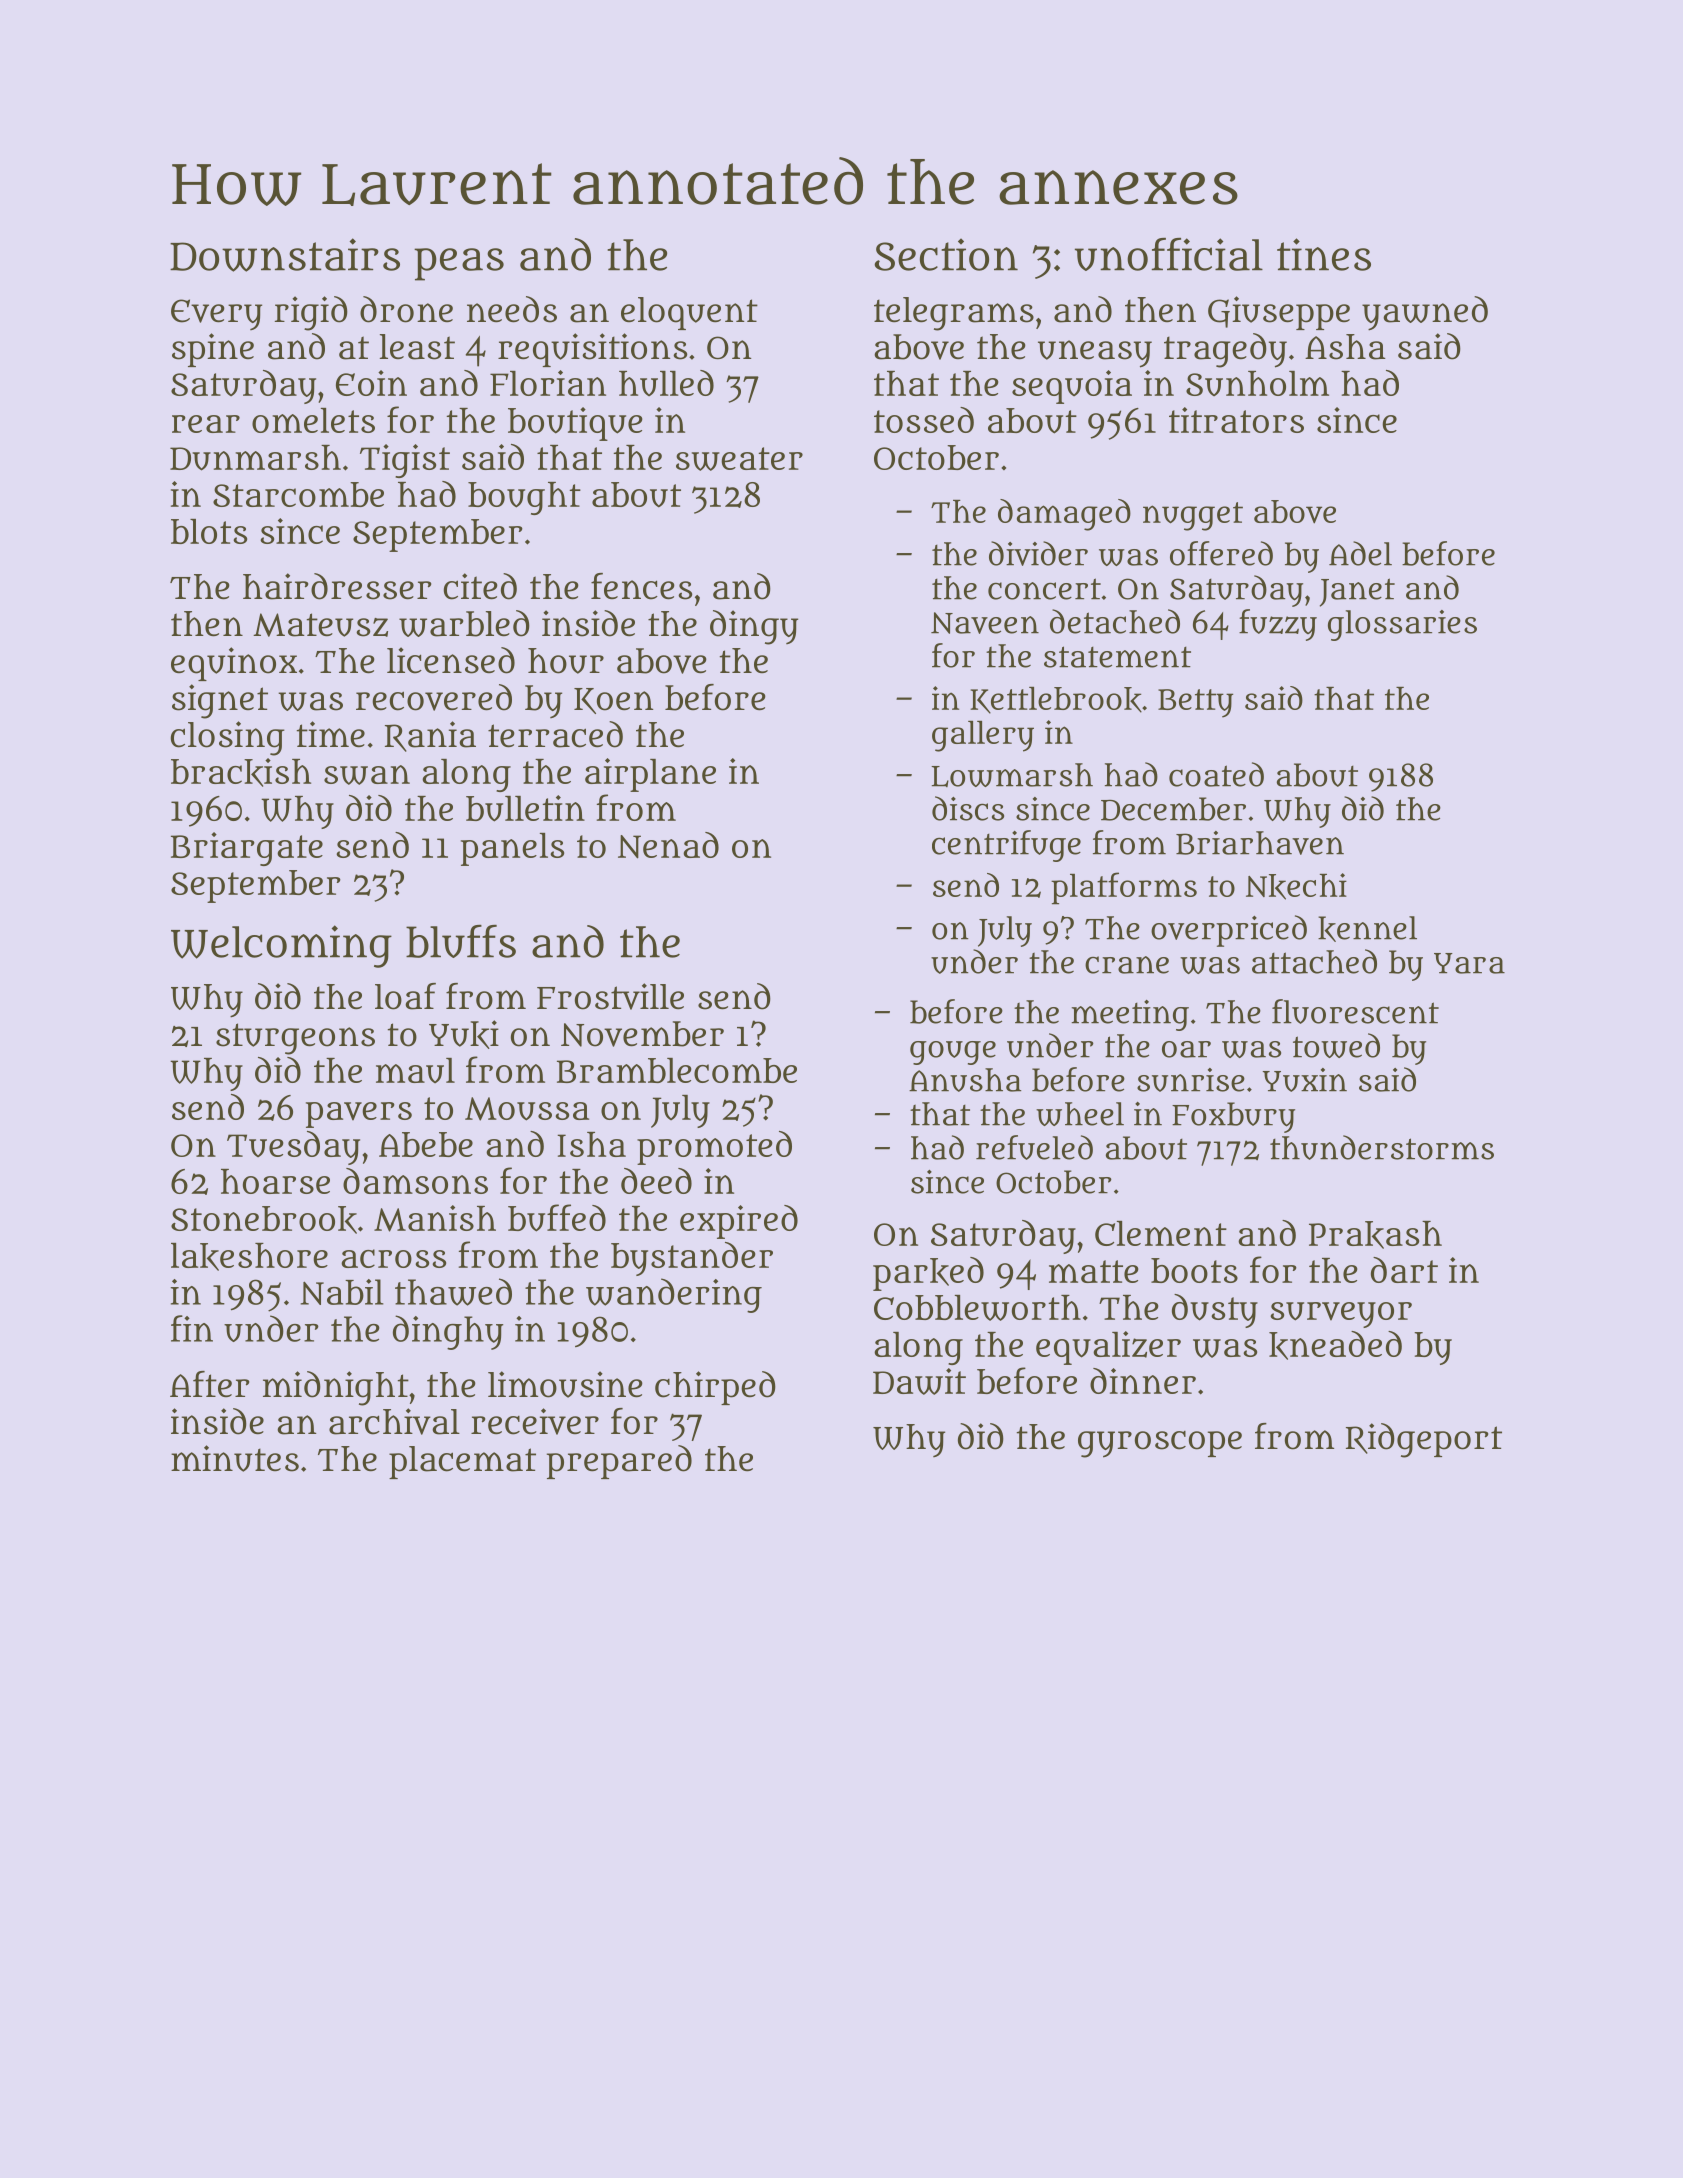 The width and height of the screenshot is (1683, 2178). I want to click on unofficial, so click(1169, 254).
